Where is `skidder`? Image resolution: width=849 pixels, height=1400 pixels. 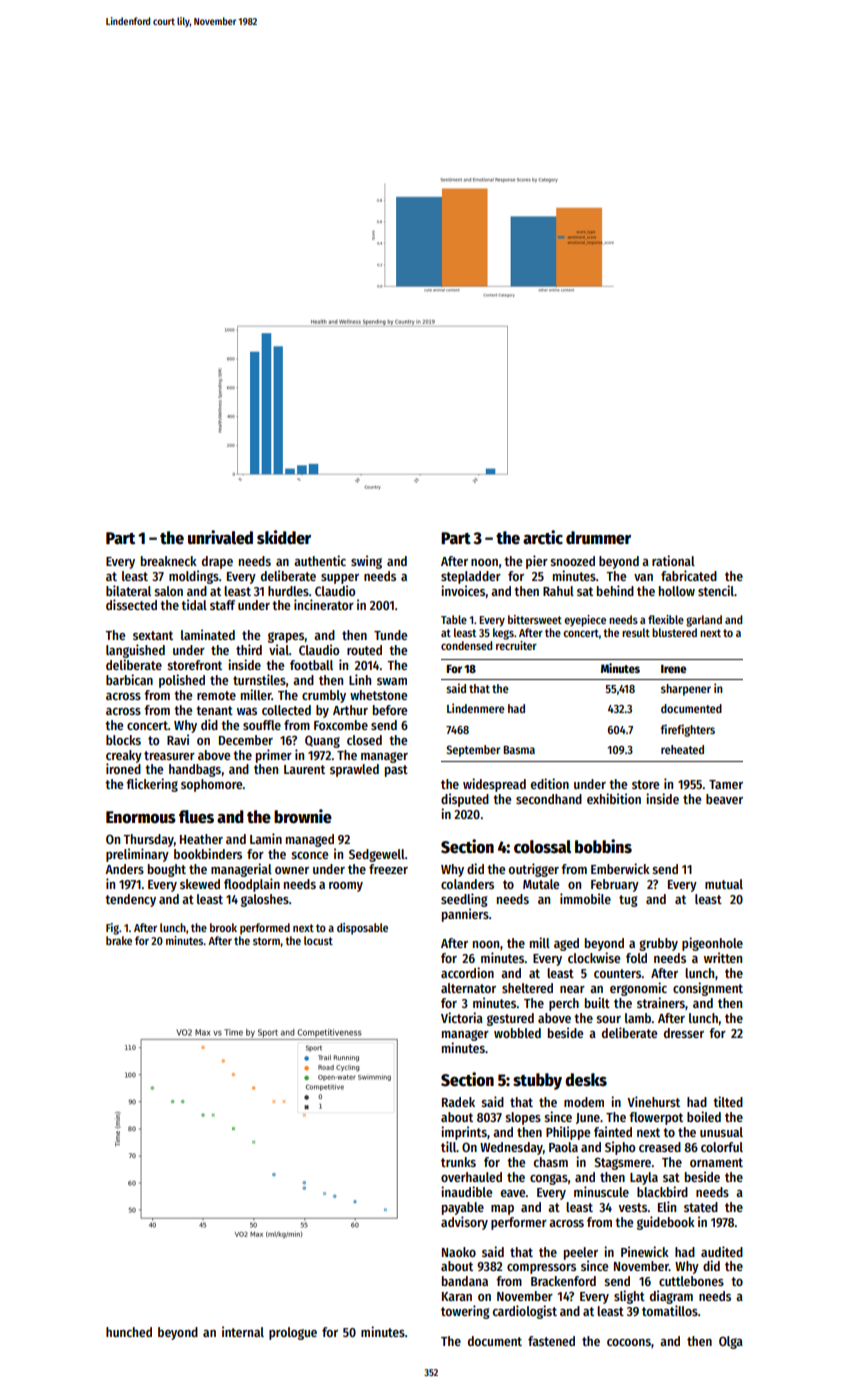 skidder is located at coordinates (284, 537).
